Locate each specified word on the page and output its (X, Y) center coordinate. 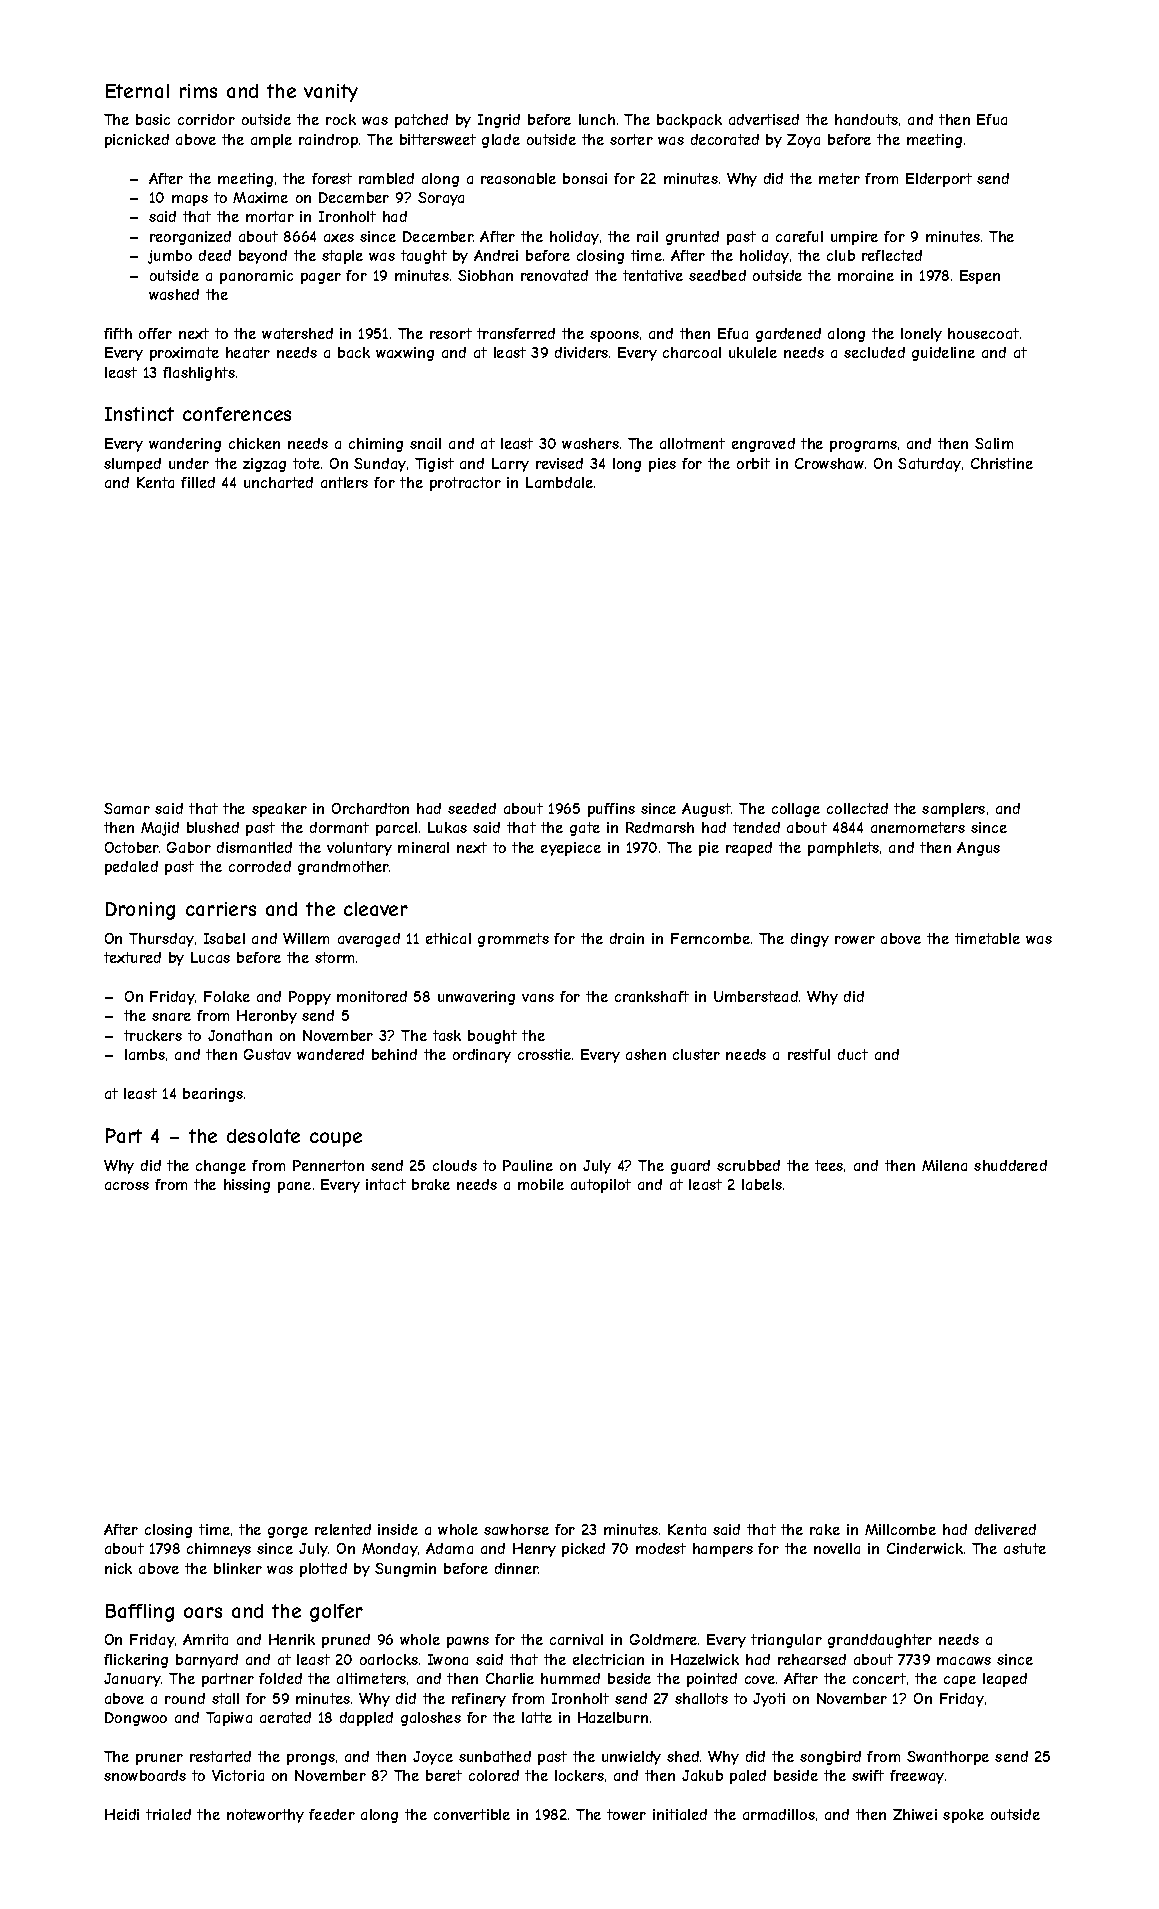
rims (198, 91)
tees (829, 1165)
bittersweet (438, 139)
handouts (866, 119)
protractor (465, 484)
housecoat (983, 333)
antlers (344, 482)
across (127, 1186)
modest (661, 1548)
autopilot (601, 1186)
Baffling (140, 1613)
